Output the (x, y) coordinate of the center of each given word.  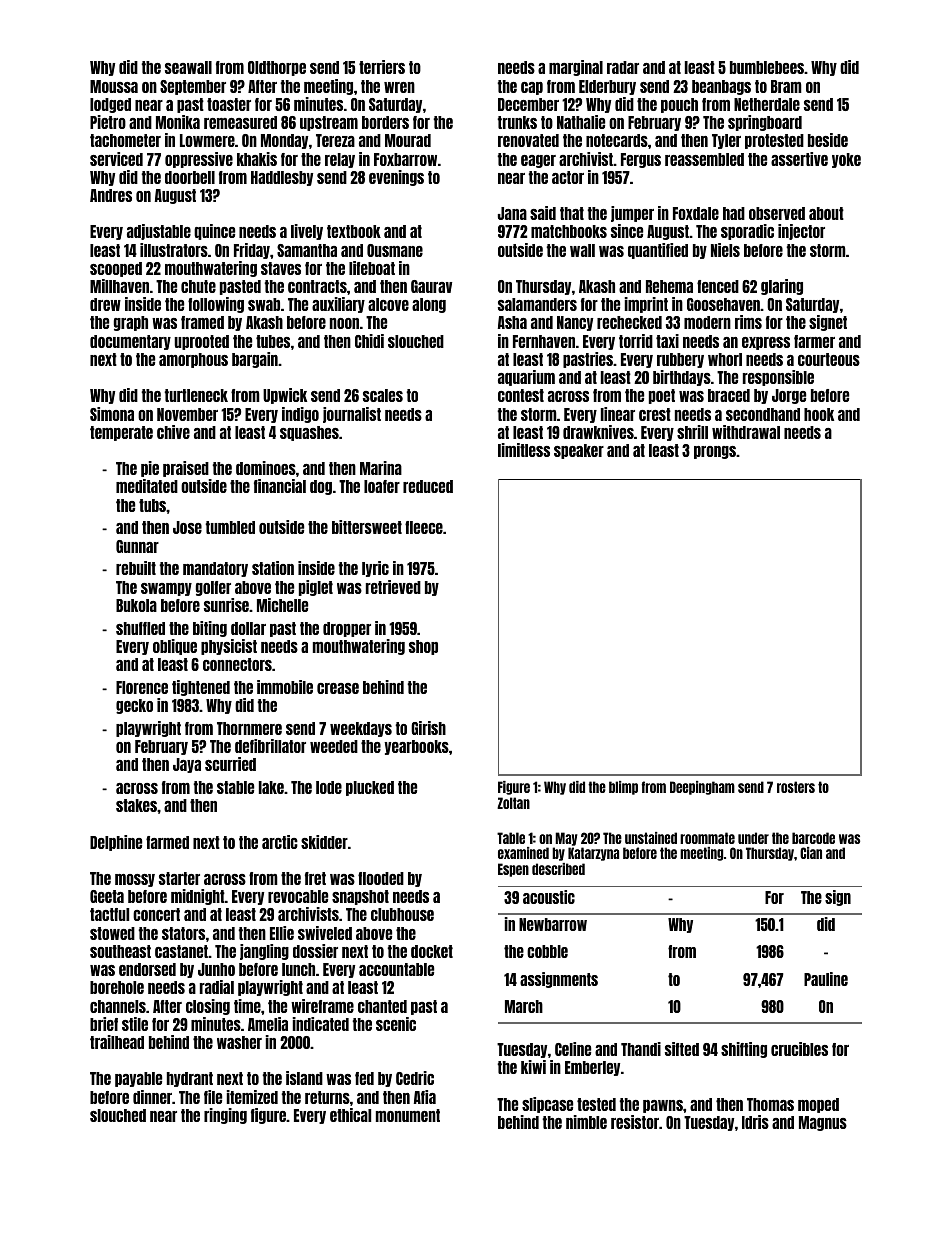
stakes (136, 805)
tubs (152, 505)
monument (408, 1115)
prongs (715, 452)
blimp (623, 788)
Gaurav (431, 286)
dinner (152, 1097)
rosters (796, 787)
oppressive (199, 160)
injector (801, 232)
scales (383, 395)
